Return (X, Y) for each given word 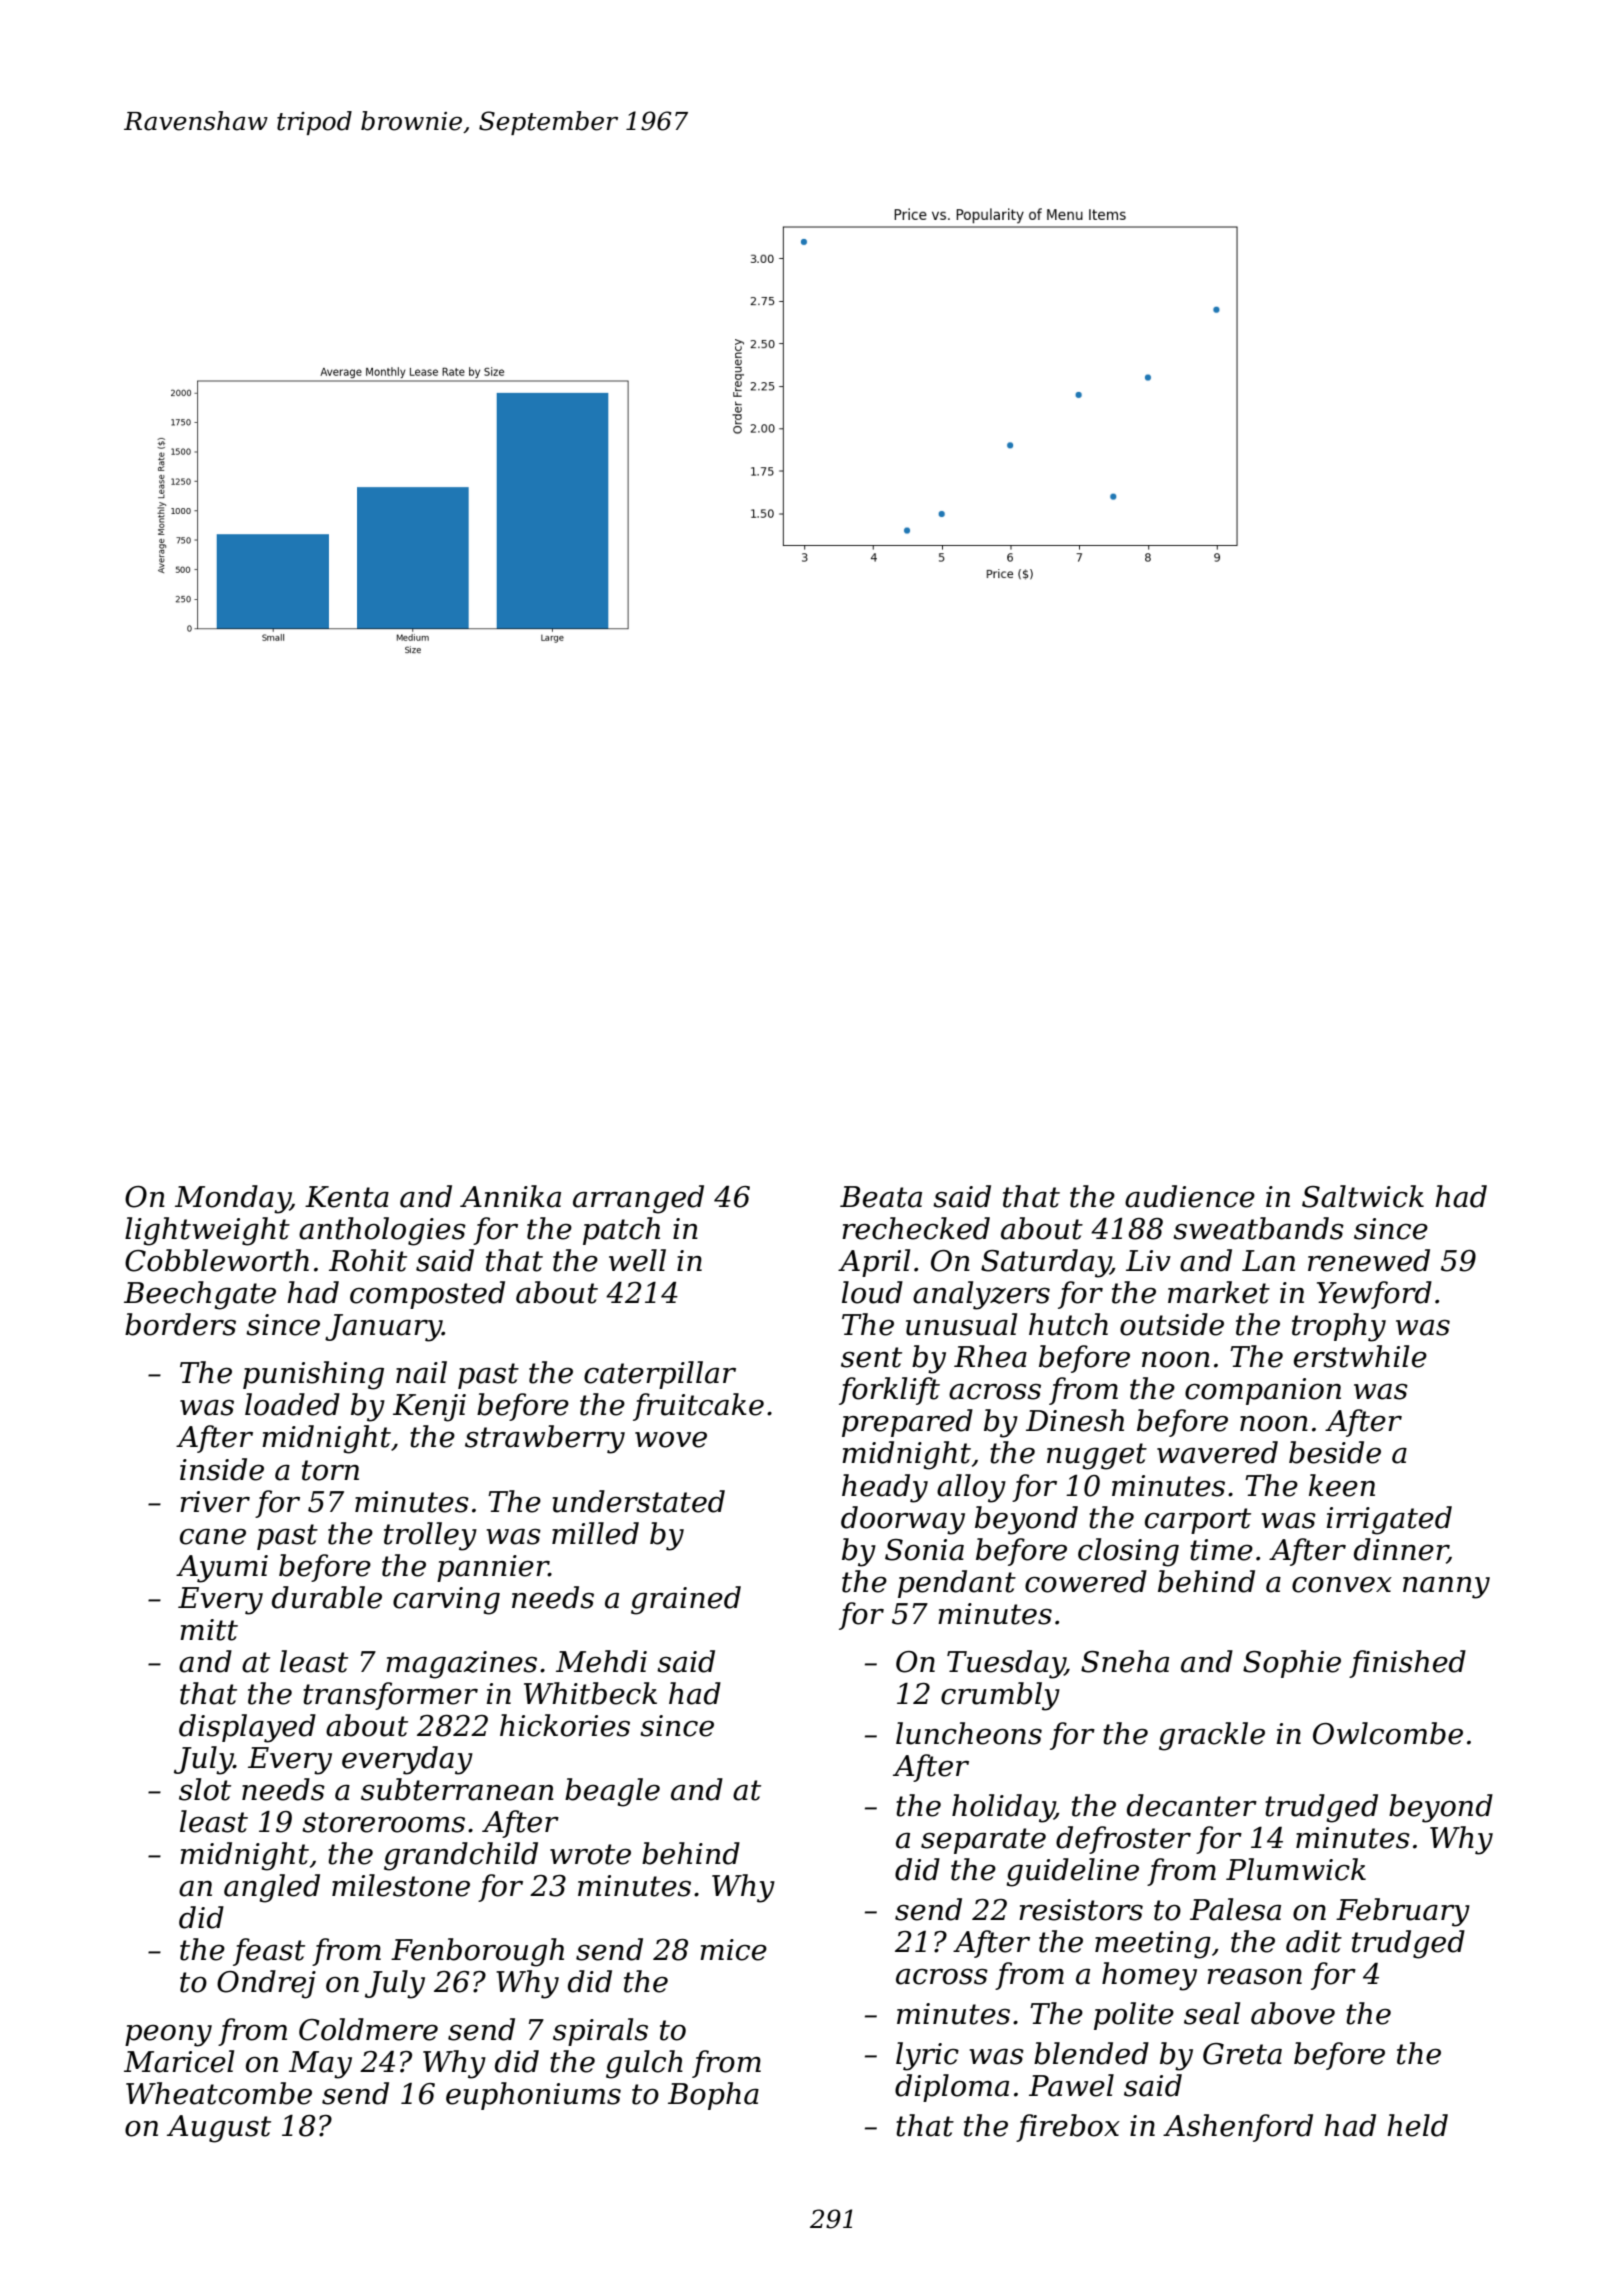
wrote (590, 1854)
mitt (209, 1630)
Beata (881, 1197)
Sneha (1125, 1661)
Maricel (179, 2061)
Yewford (1374, 1295)
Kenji (429, 1408)
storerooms (383, 1822)
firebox (1068, 2128)
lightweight (207, 1231)
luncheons (969, 1733)
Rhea (990, 1356)
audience (1190, 1196)
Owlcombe (1388, 1733)
